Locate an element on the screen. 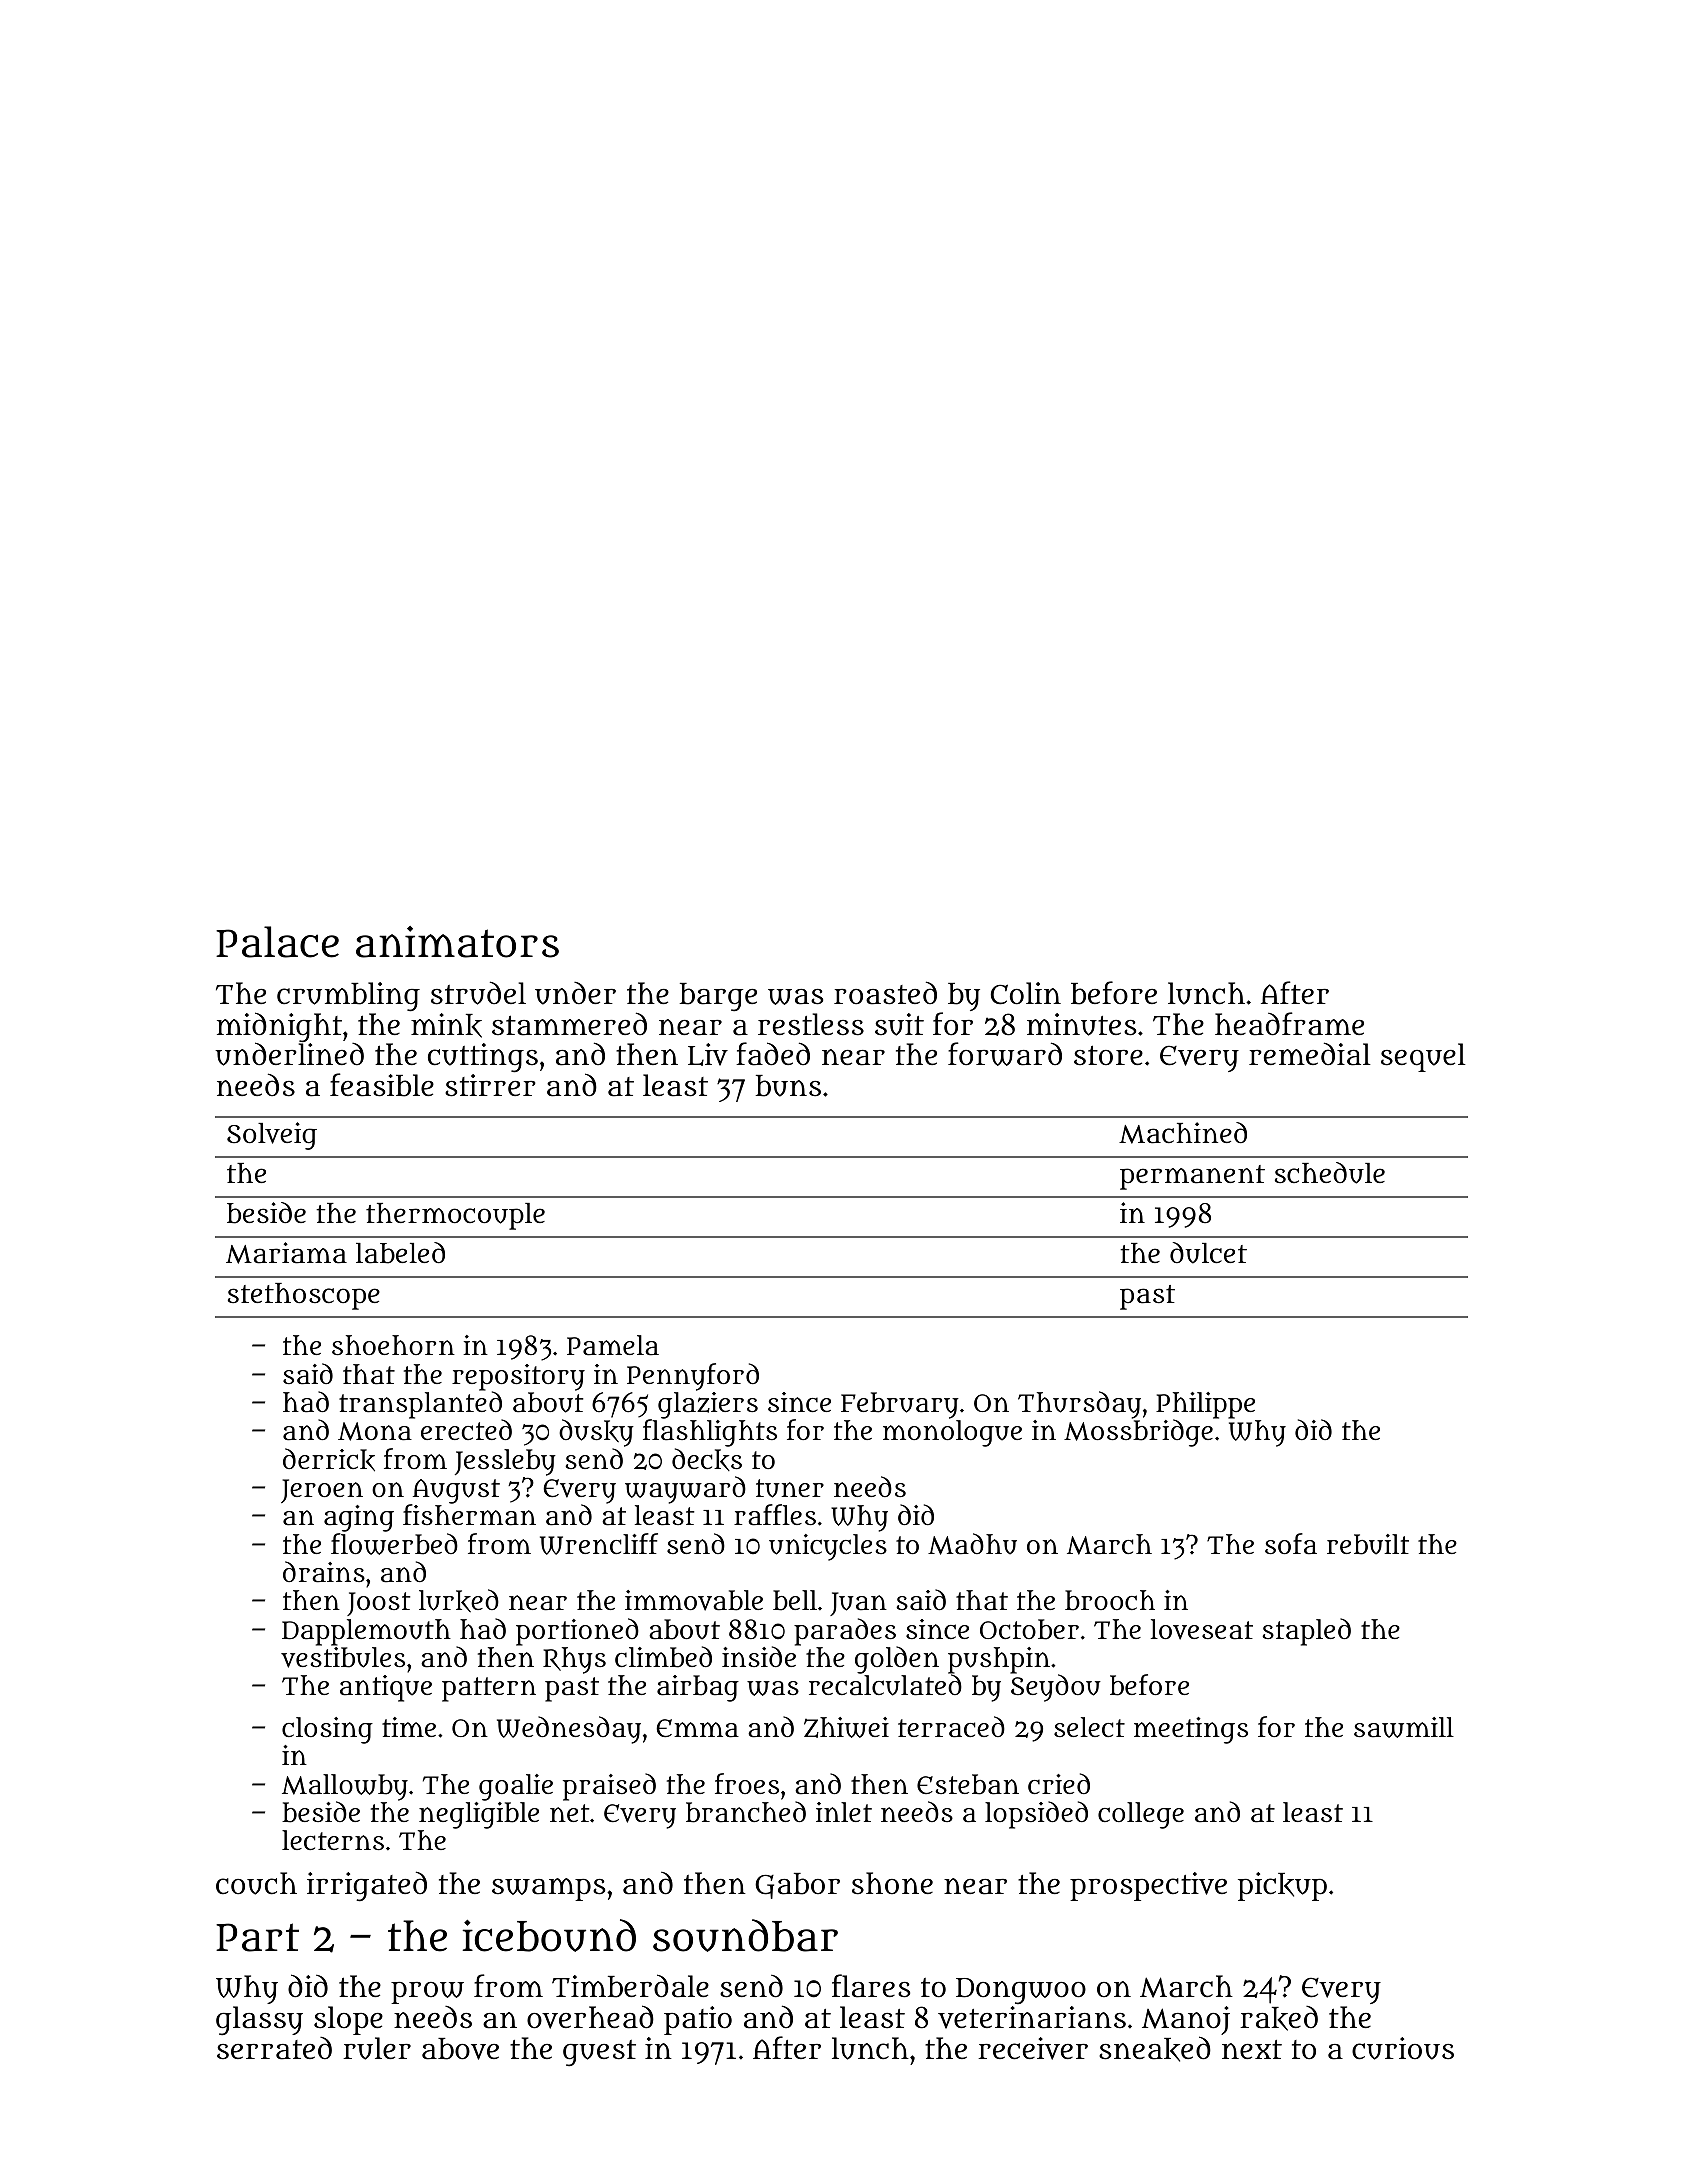 Image resolution: width=1683 pixels, height=2178 pixels. guest is located at coordinates (599, 2053).
